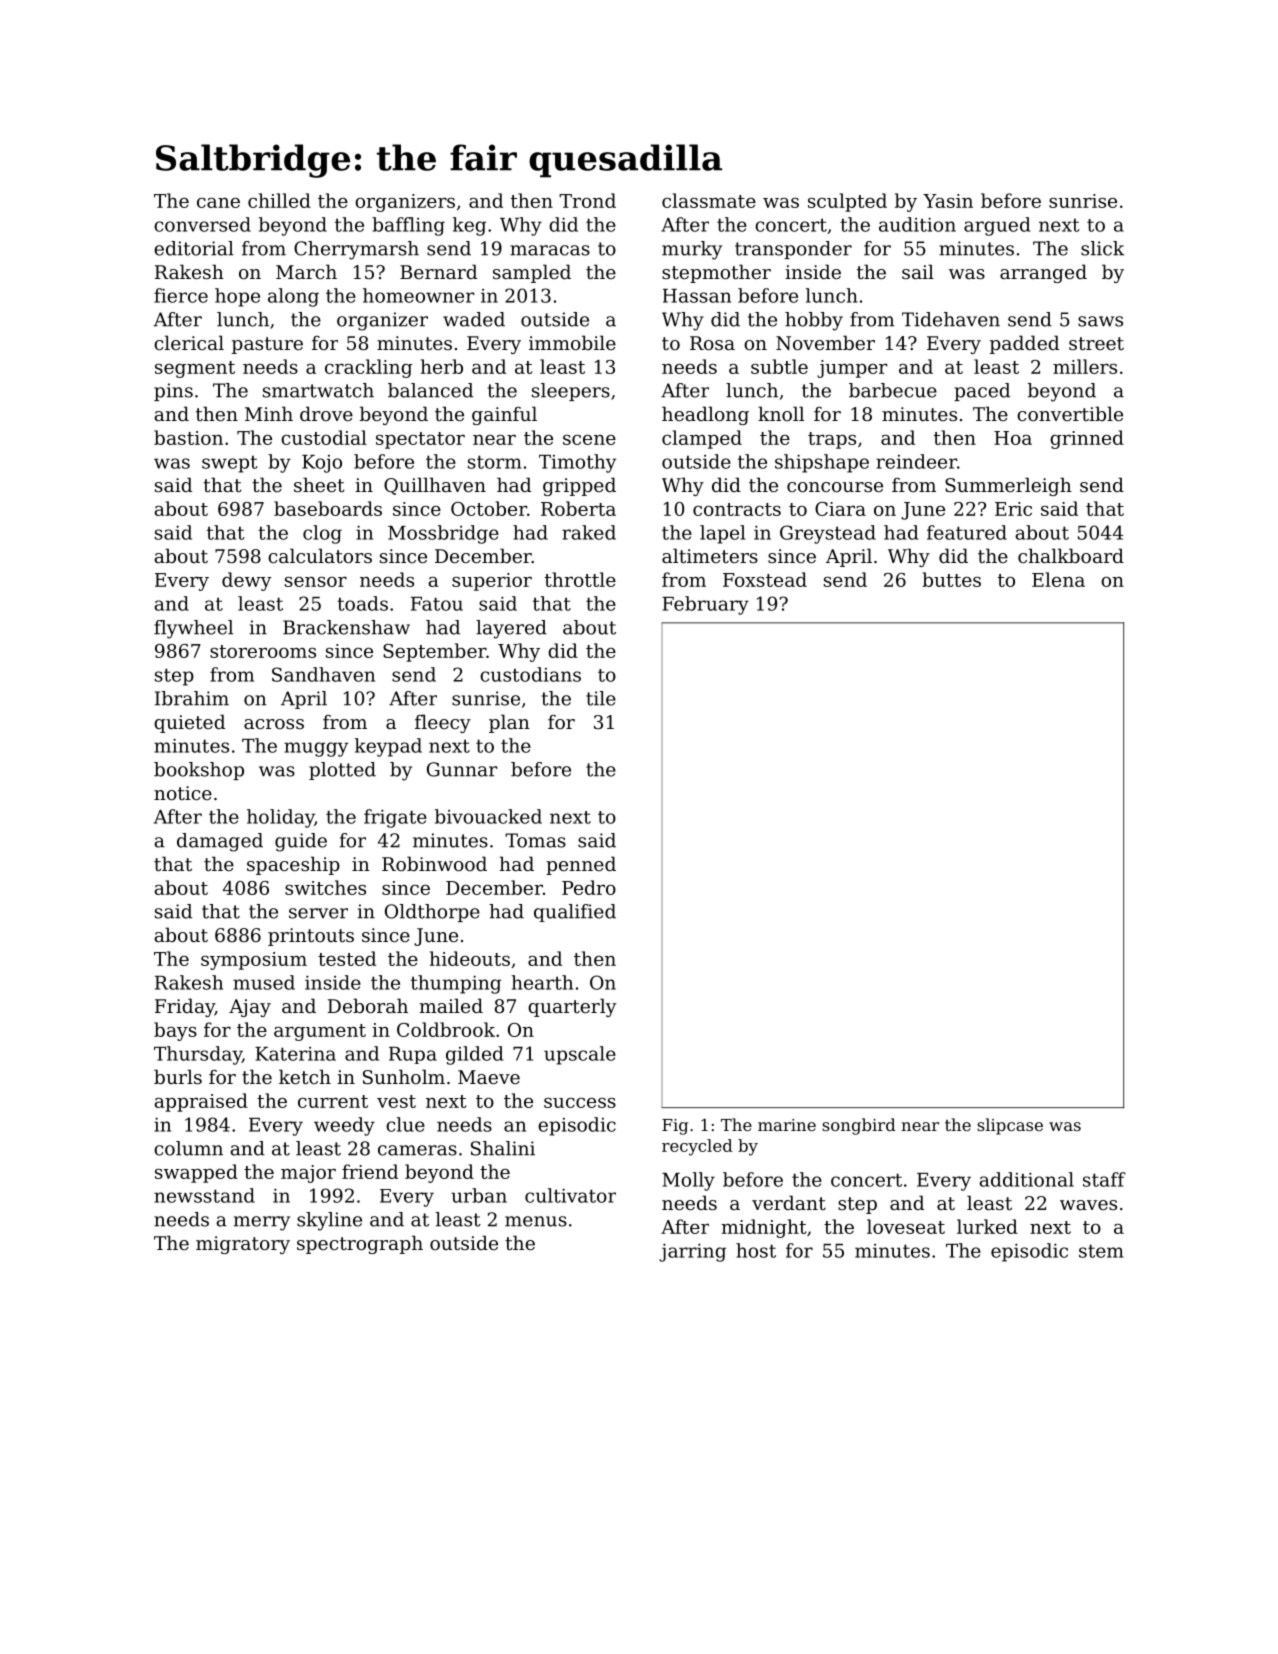  Describe the element at coordinates (218, 203) in the document. I see `cane` at that location.
